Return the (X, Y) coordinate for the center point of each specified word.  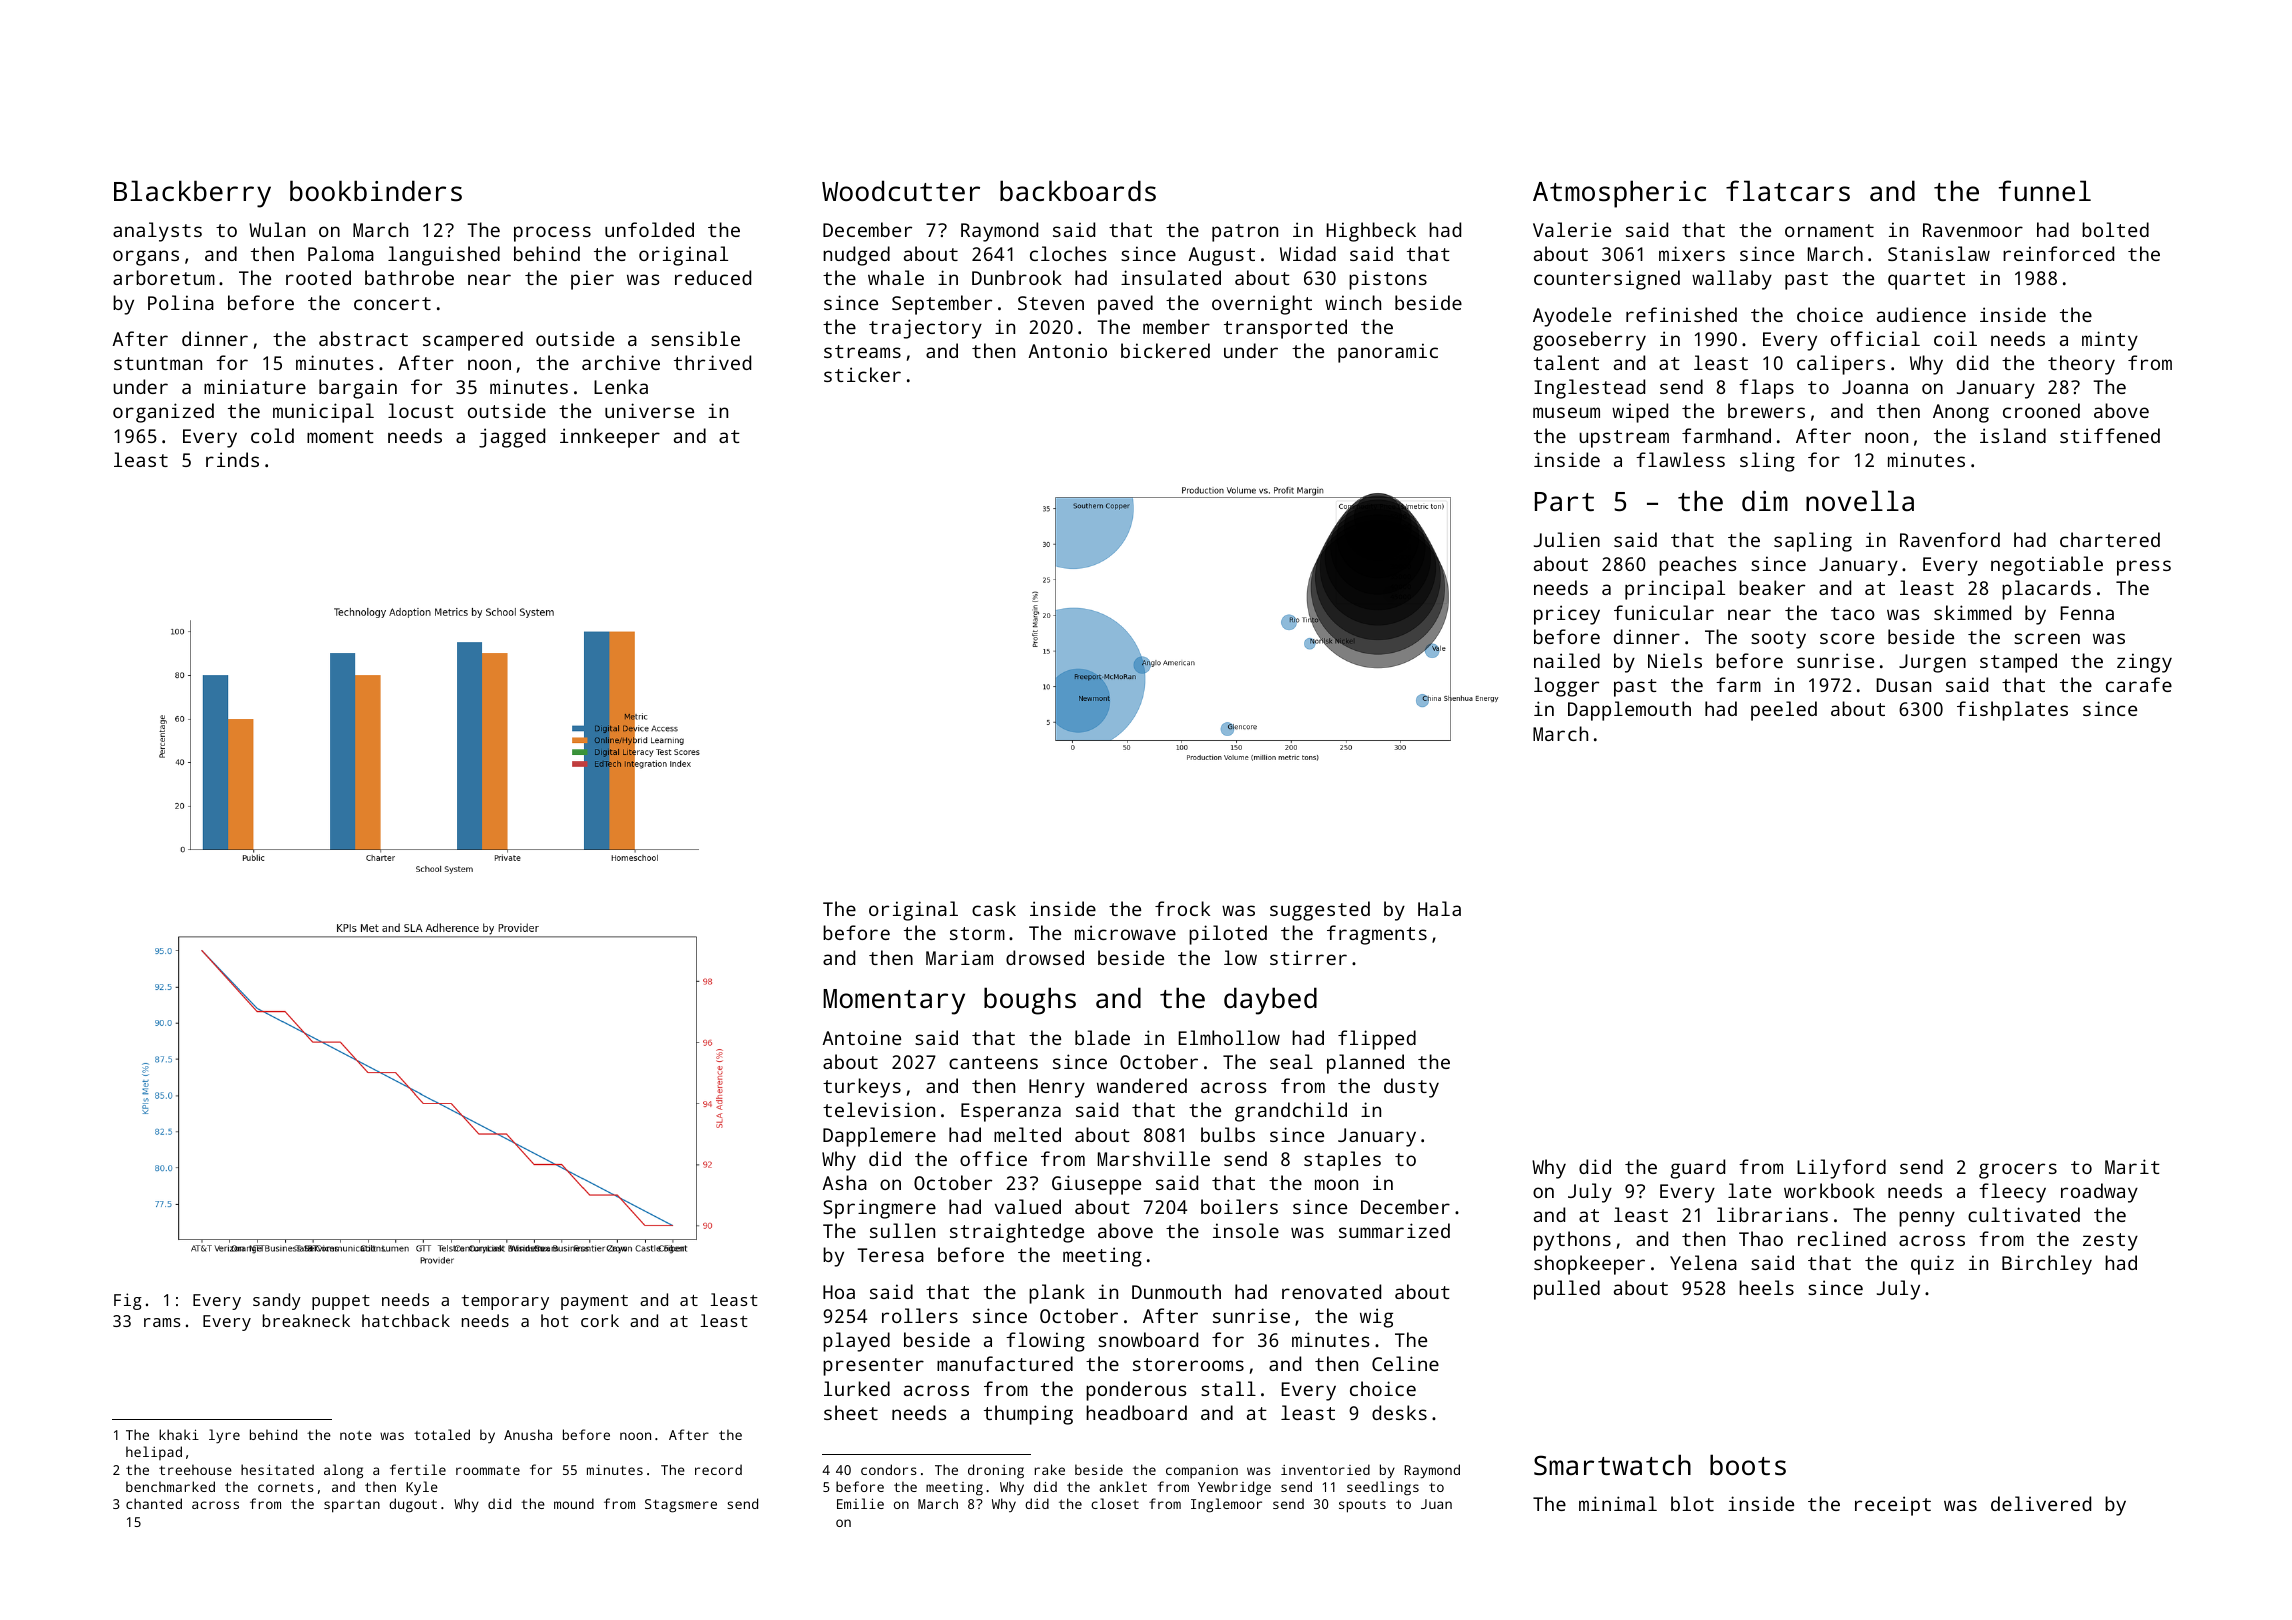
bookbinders (376, 190)
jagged (512, 438)
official (1875, 338)
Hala (1439, 908)
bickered (1165, 350)
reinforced (2058, 253)
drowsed (1045, 957)
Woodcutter (901, 191)
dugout (413, 1505)
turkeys (862, 1088)
